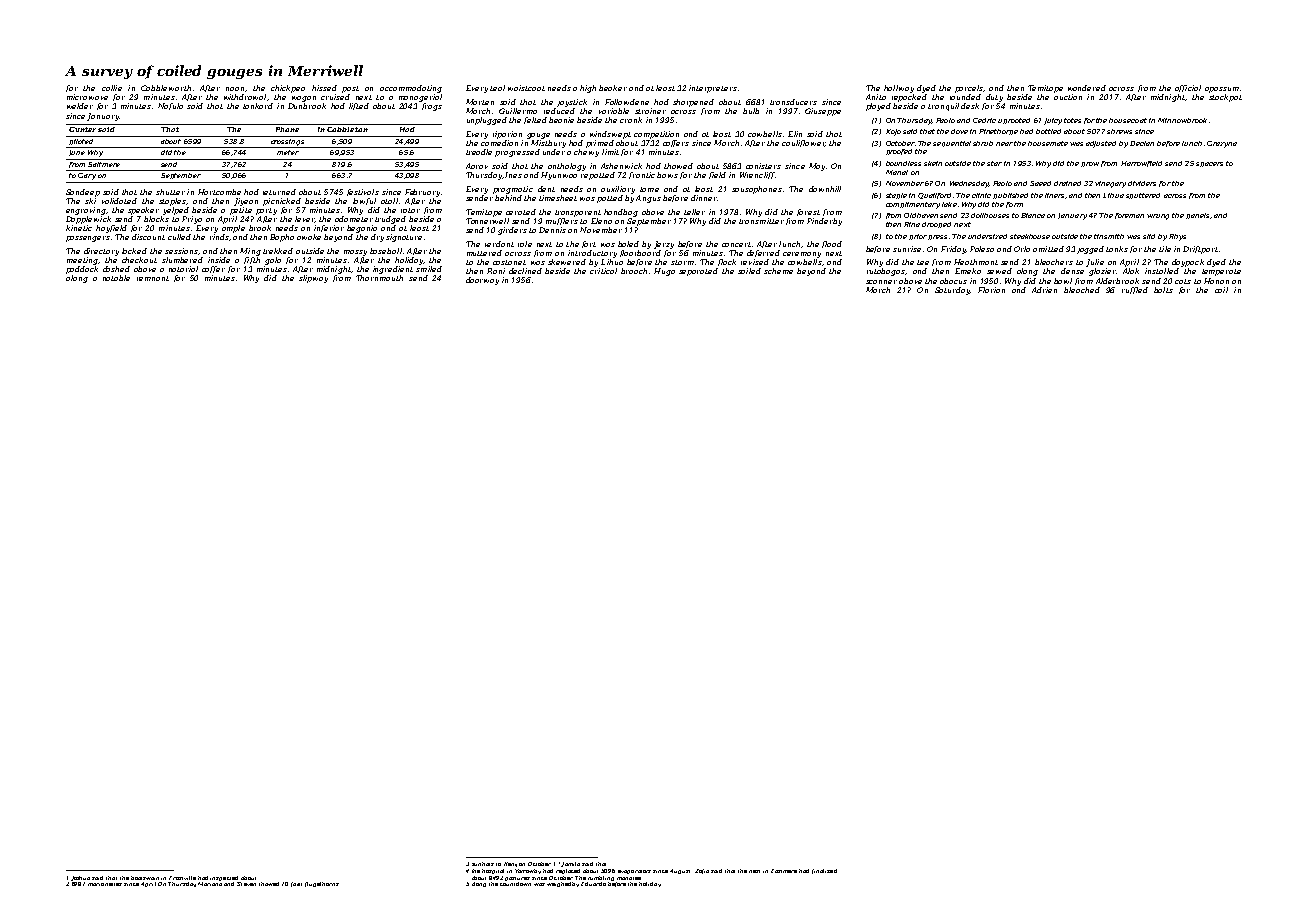 The image size is (1308, 924). I want to click on Eastmere, so click(784, 871).
